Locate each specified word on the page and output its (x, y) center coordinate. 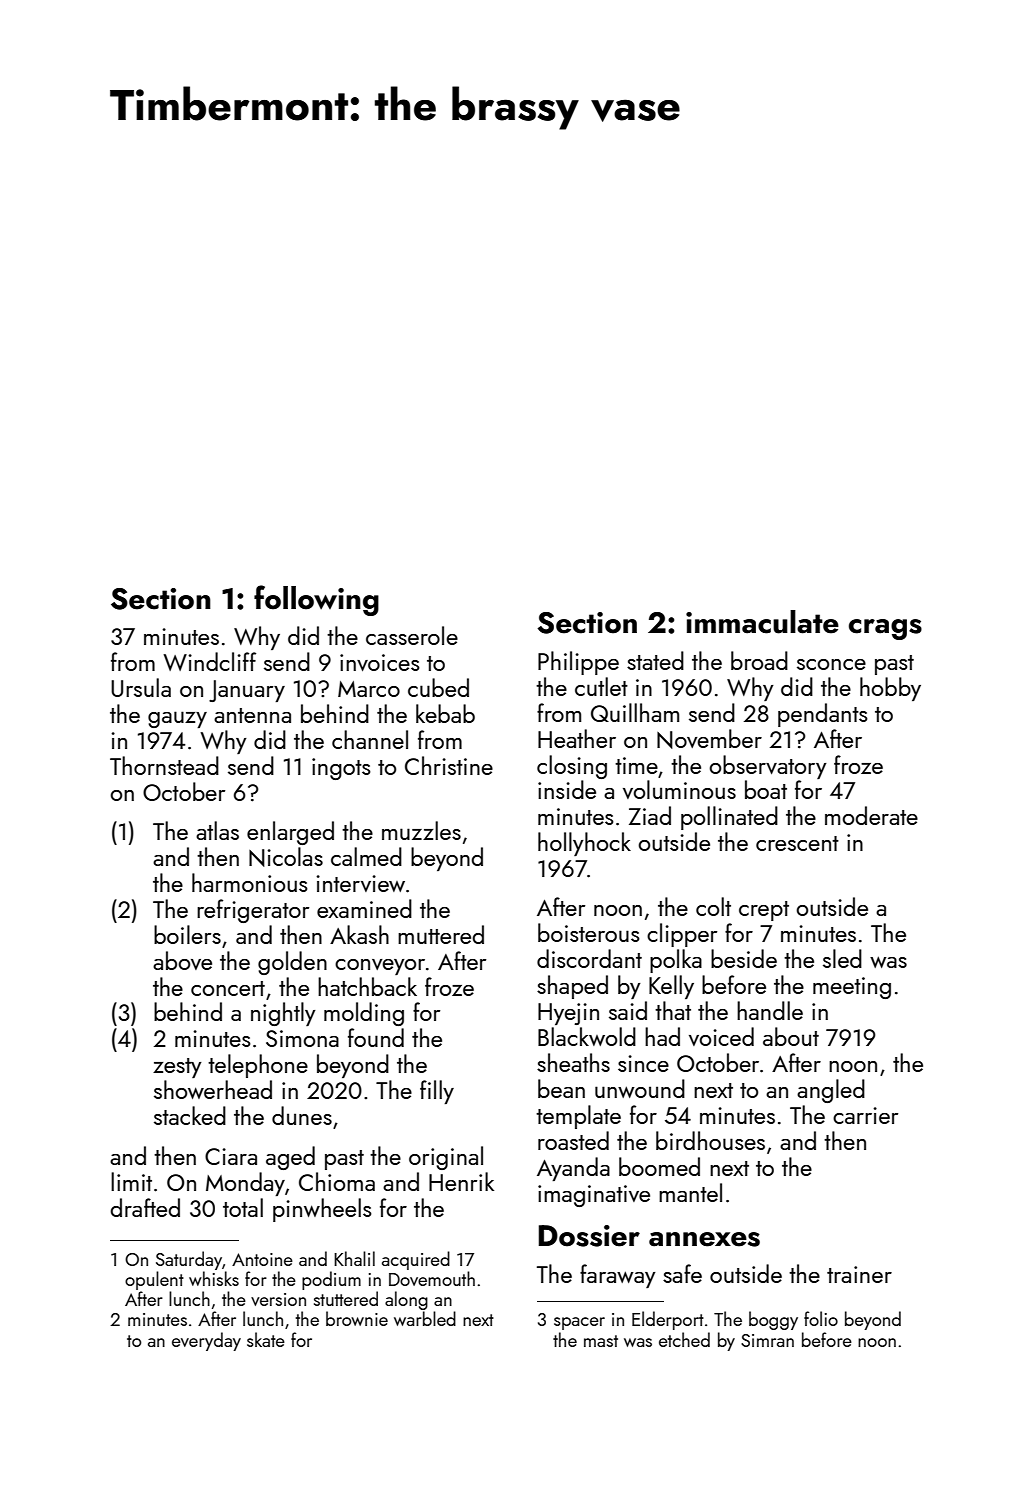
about (791, 1036)
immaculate (762, 622)
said (628, 1010)
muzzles (421, 830)
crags (885, 629)
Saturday (189, 1260)
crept (764, 911)
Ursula (141, 687)
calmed (366, 856)
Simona (302, 1038)
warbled (425, 1318)
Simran (767, 1340)
